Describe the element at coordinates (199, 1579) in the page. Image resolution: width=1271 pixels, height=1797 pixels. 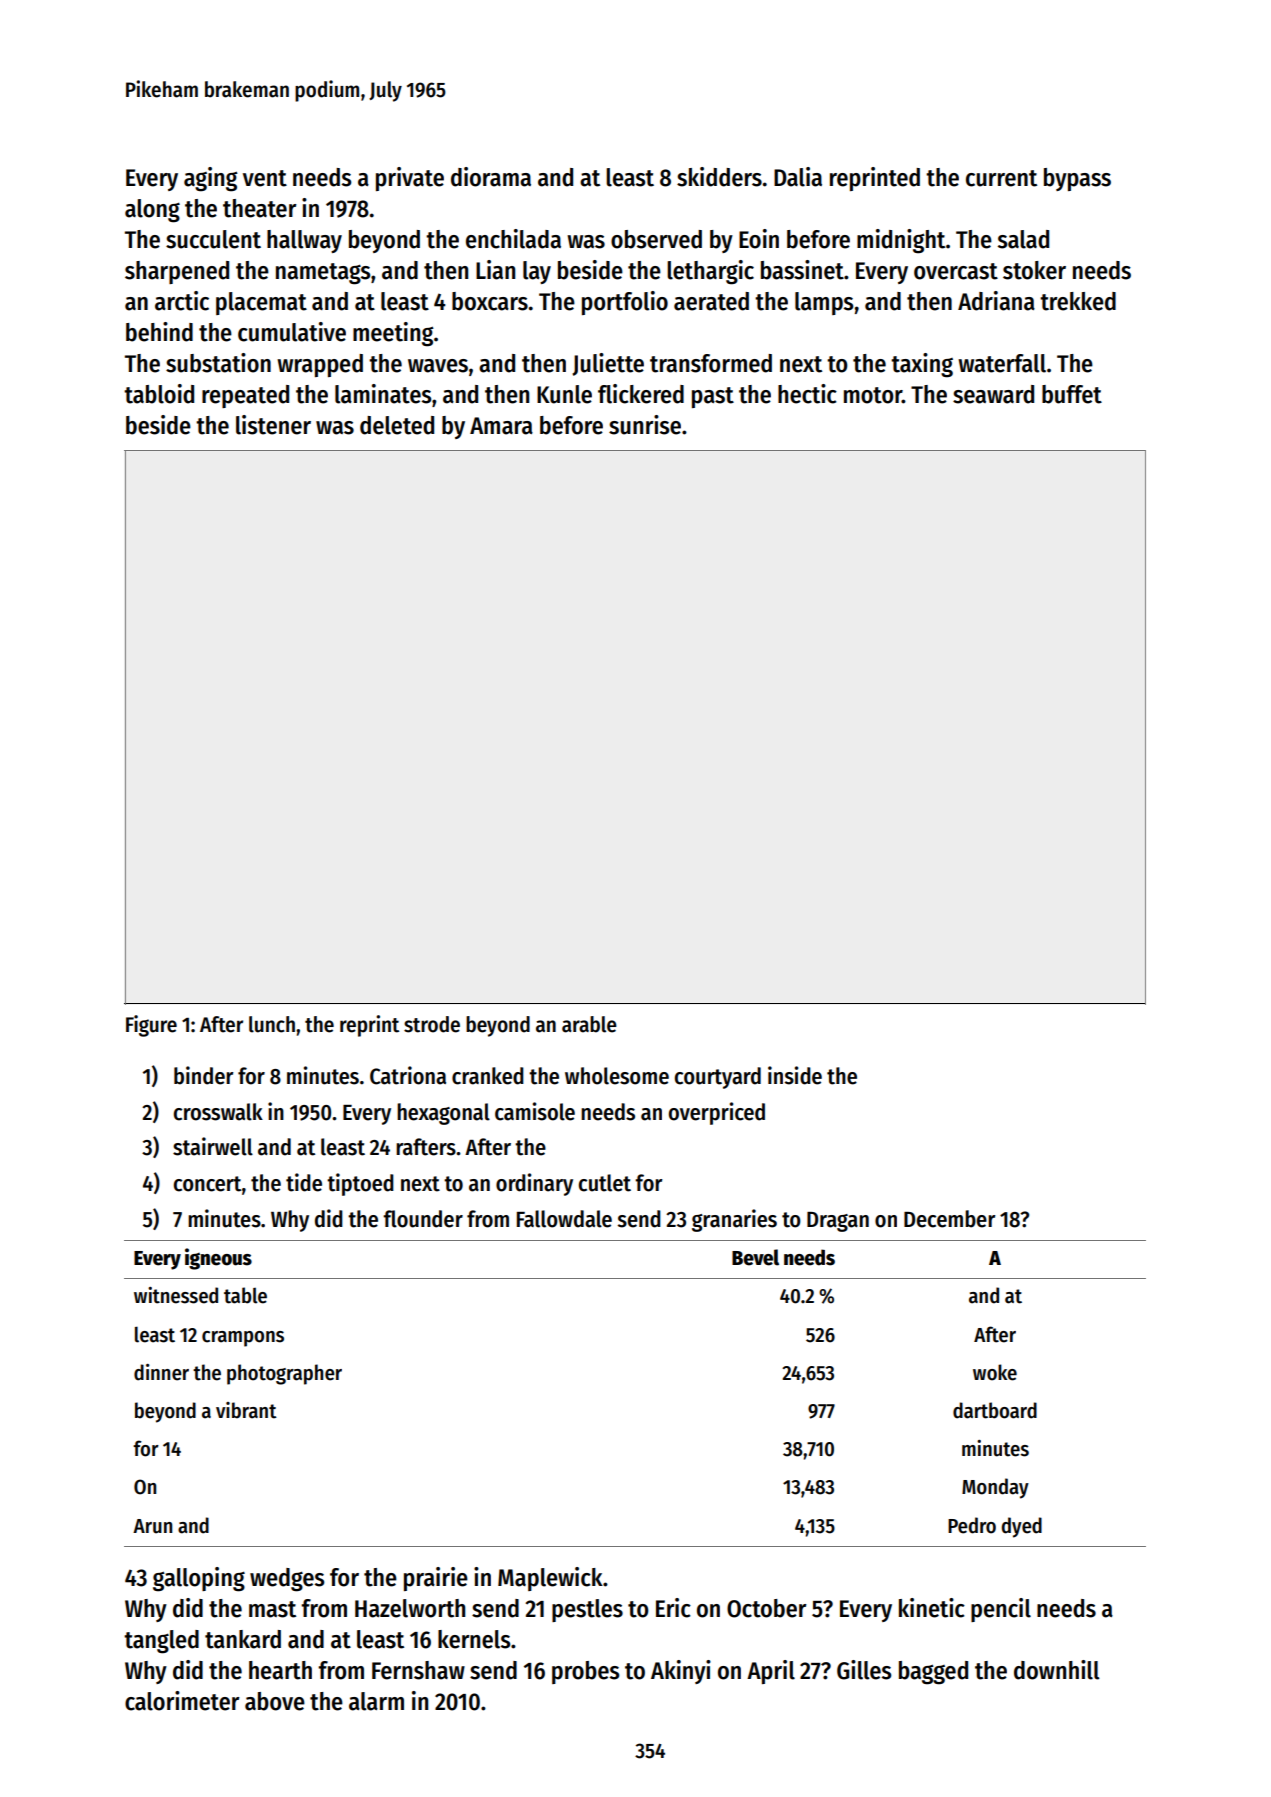
I see `galloping` at that location.
